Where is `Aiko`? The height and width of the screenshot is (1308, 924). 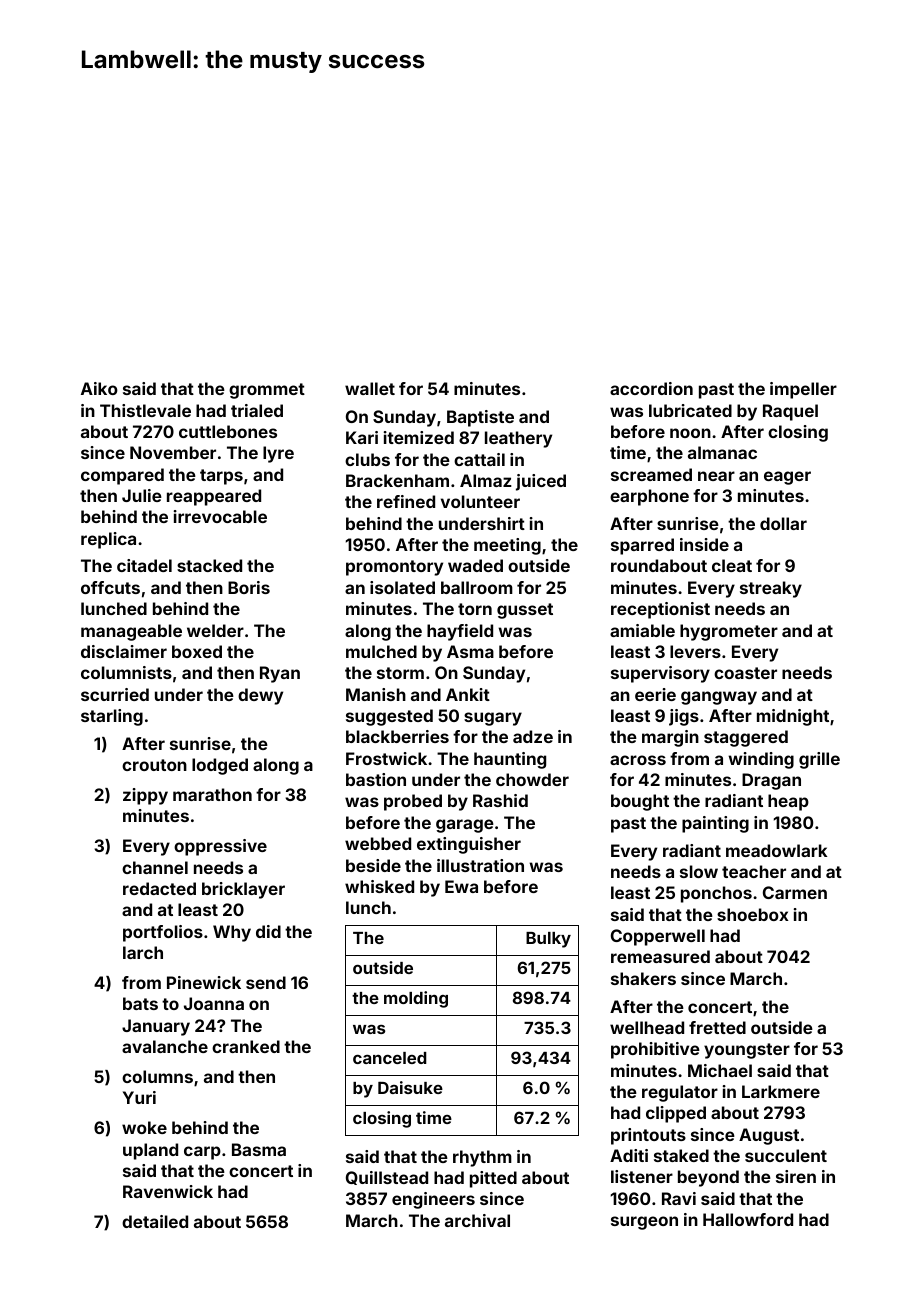 Aiko is located at coordinates (99, 388).
